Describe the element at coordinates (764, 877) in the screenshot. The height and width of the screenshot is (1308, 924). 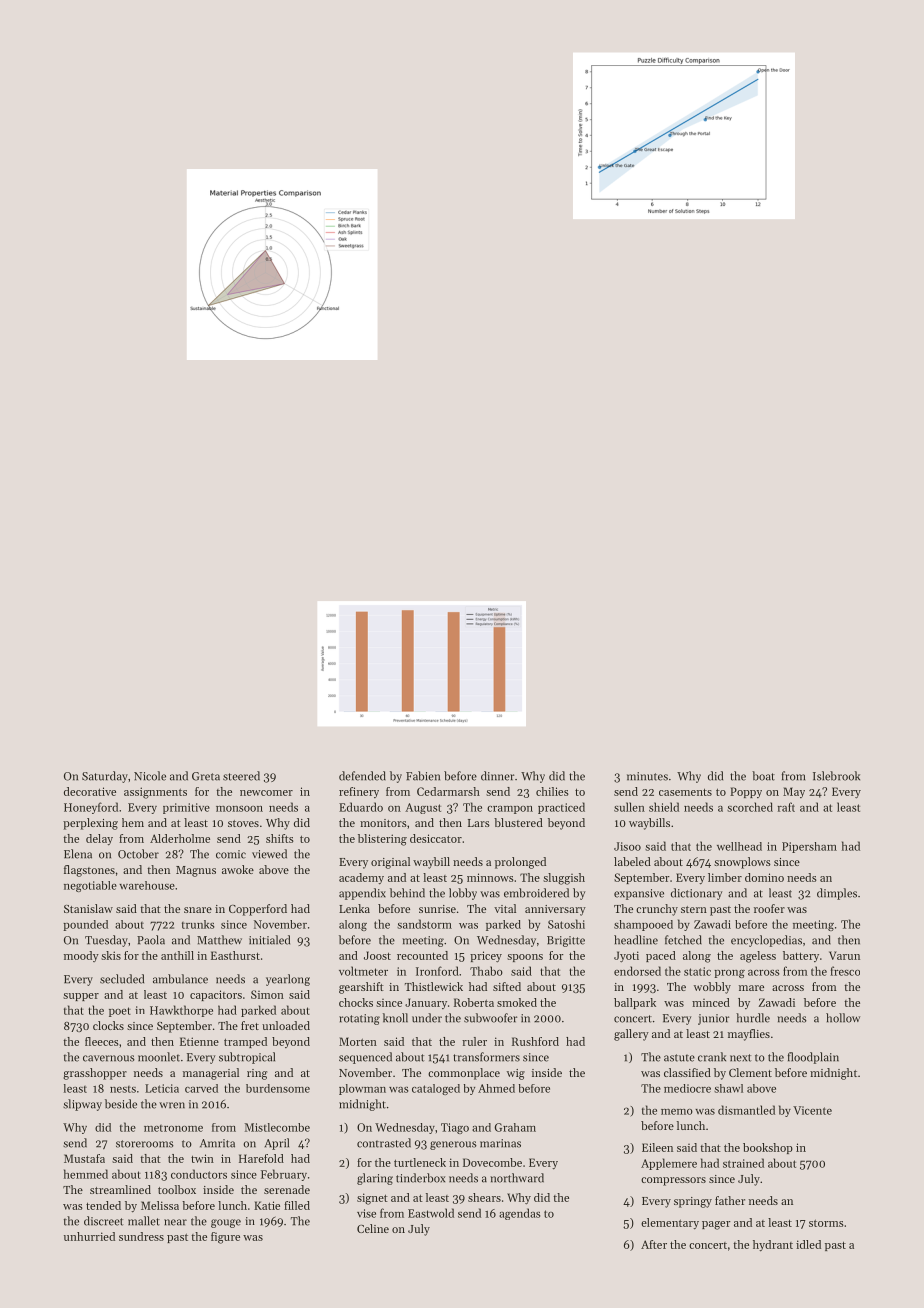
I see `domino` at that location.
